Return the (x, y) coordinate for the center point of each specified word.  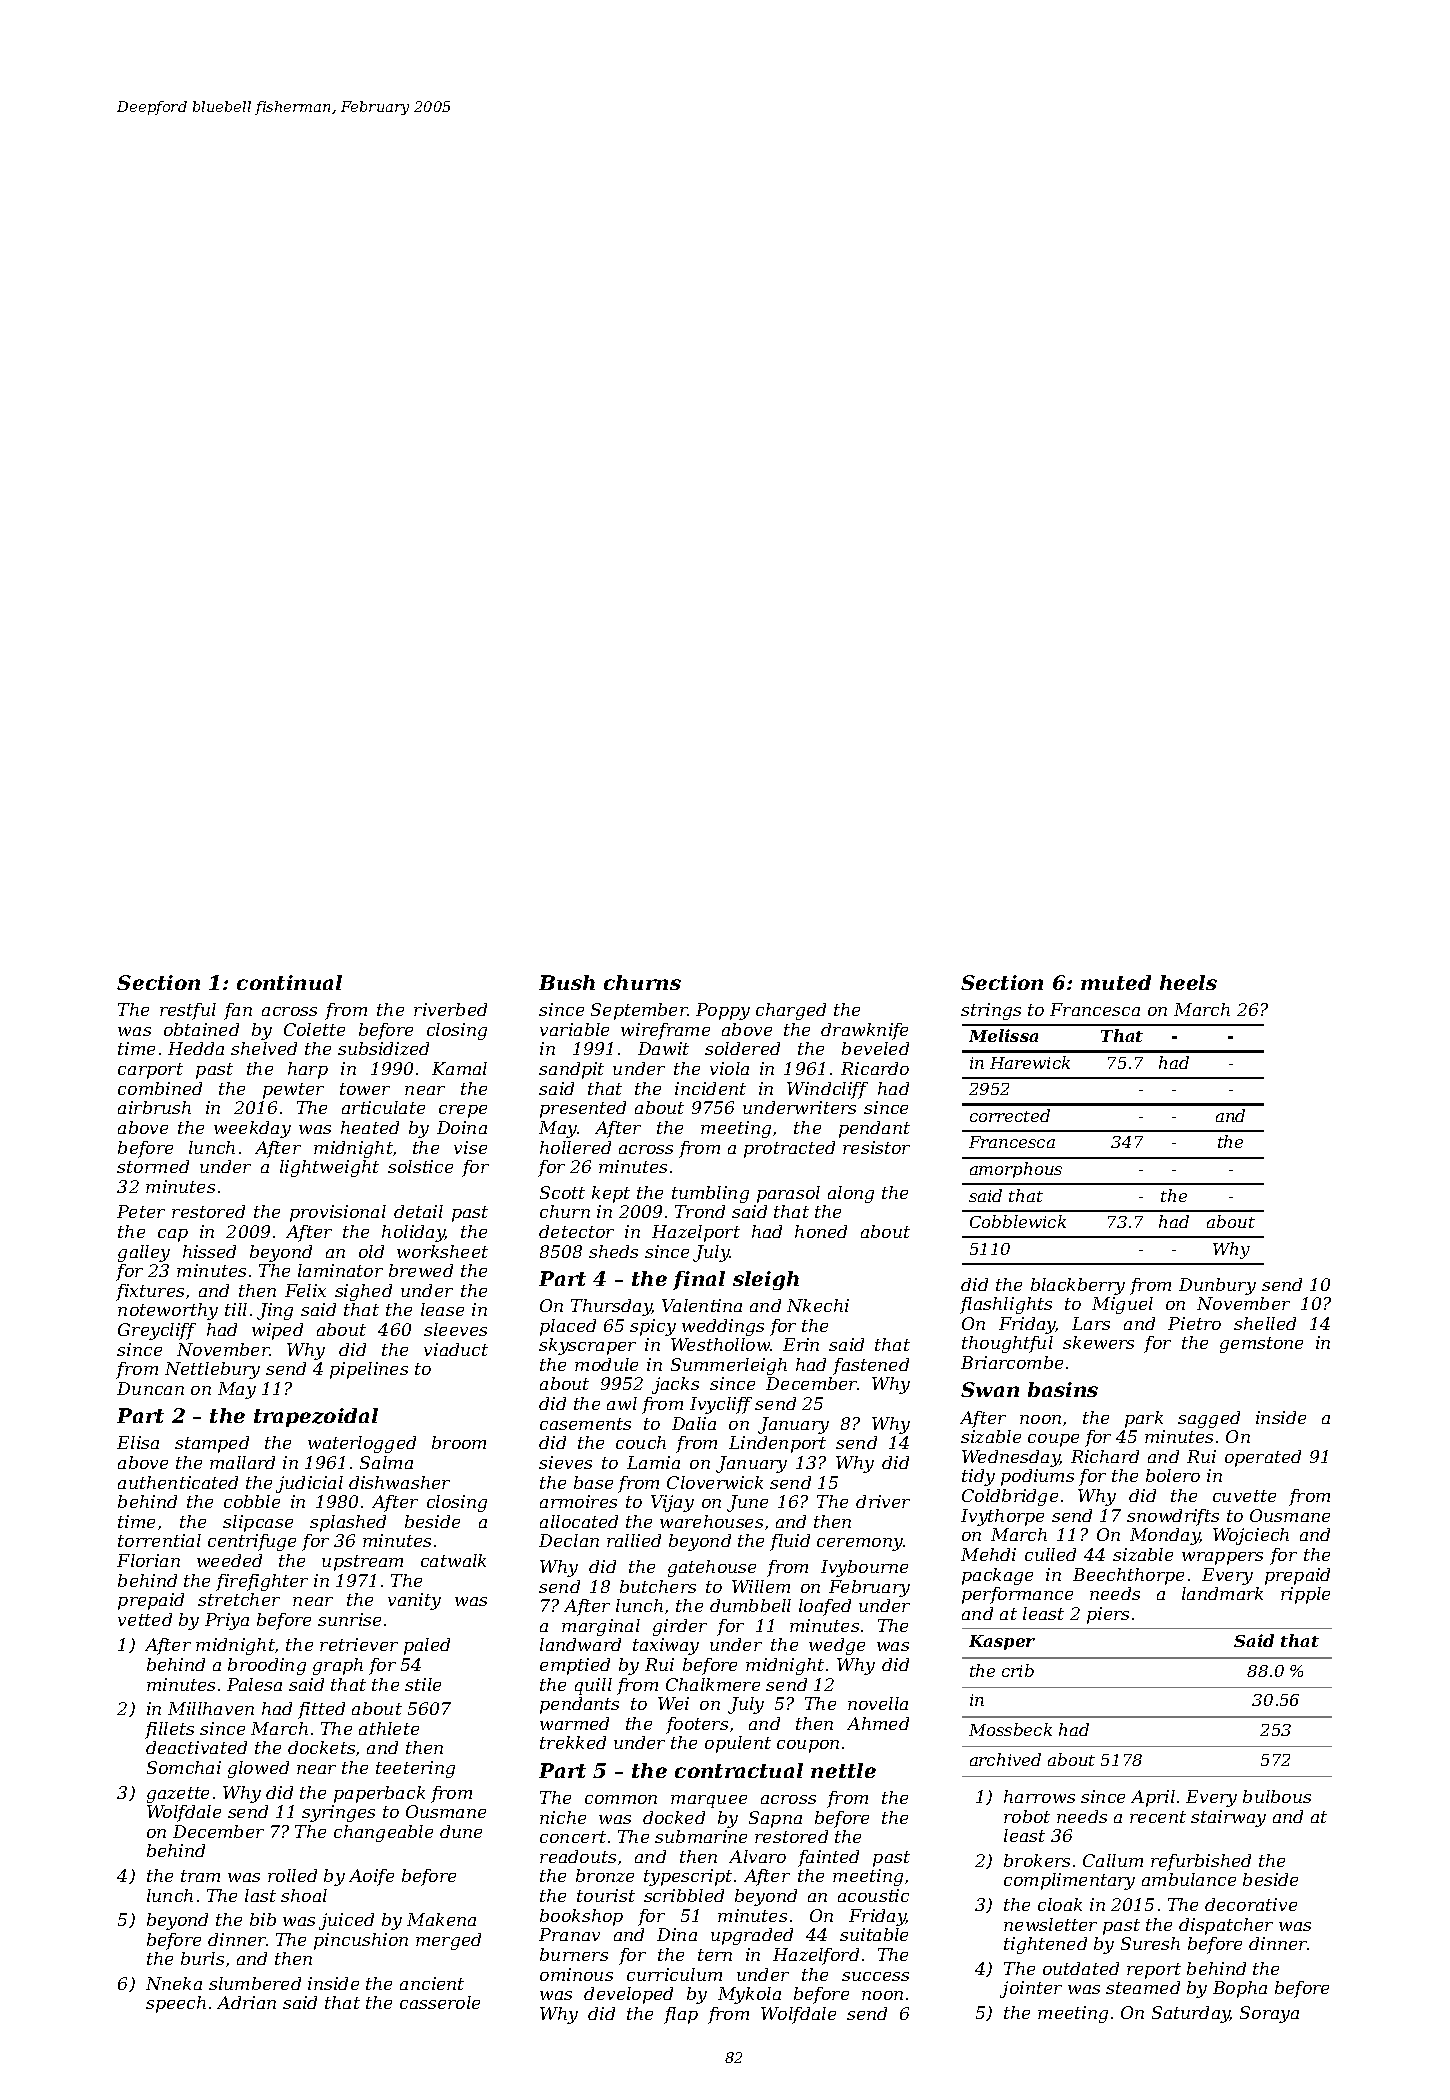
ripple (1305, 1595)
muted (1116, 982)
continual (289, 982)
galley (144, 1253)
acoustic (873, 1895)
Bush (567, 982)
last (260, 1895)
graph (338, 1666)
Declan (569, 1540)
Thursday (611, 1307)
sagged (1209, 1419)
